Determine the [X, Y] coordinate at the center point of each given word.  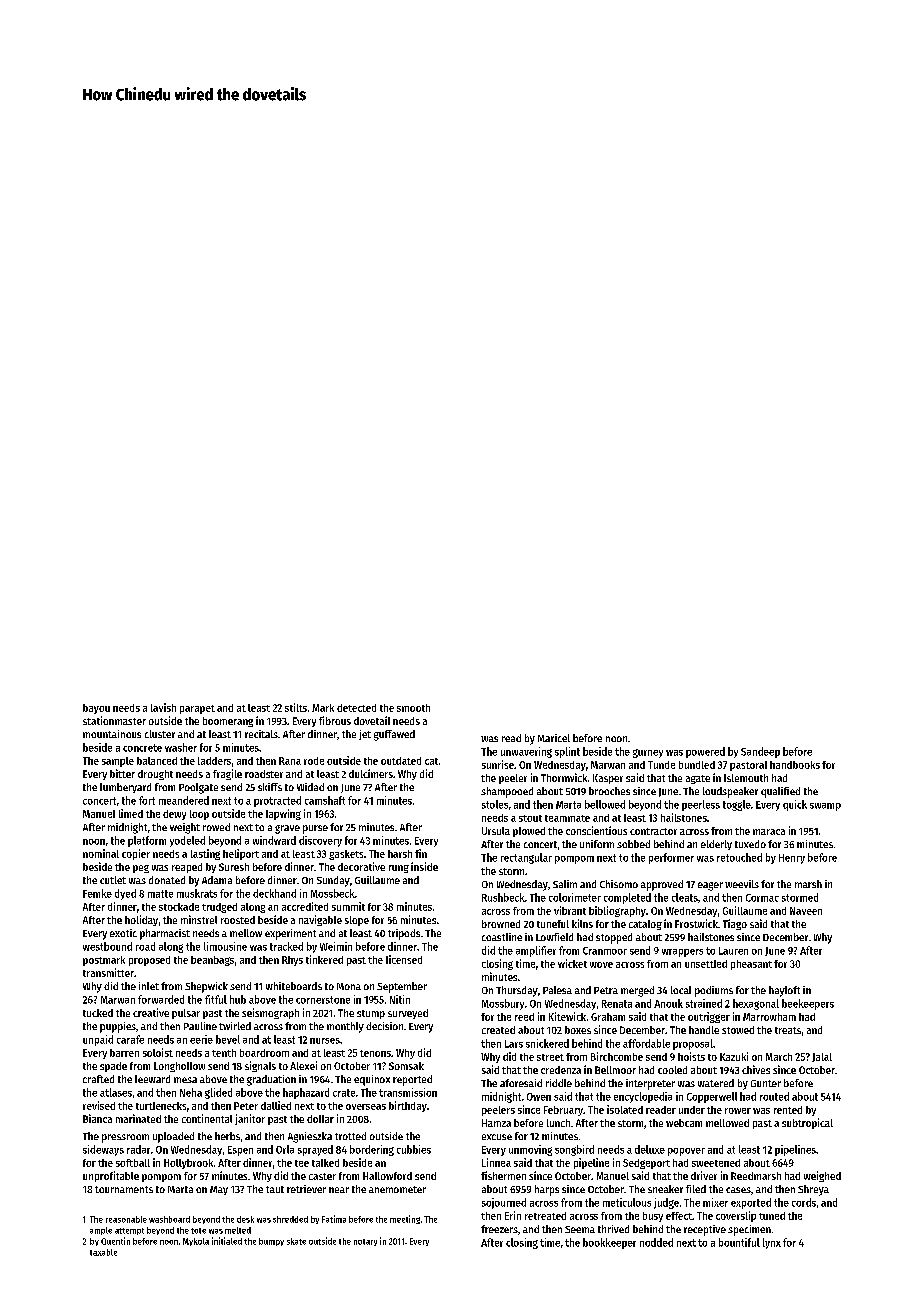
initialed [227, 1241]
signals [260, 1066]
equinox [372, 1080]
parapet [197, 709]
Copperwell [712, 1097]
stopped [614, 938]
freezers [499, 1229]
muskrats [197, 893]
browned [501, 924]
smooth [413, 708]
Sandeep [760, 752]
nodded [656, 1242]
